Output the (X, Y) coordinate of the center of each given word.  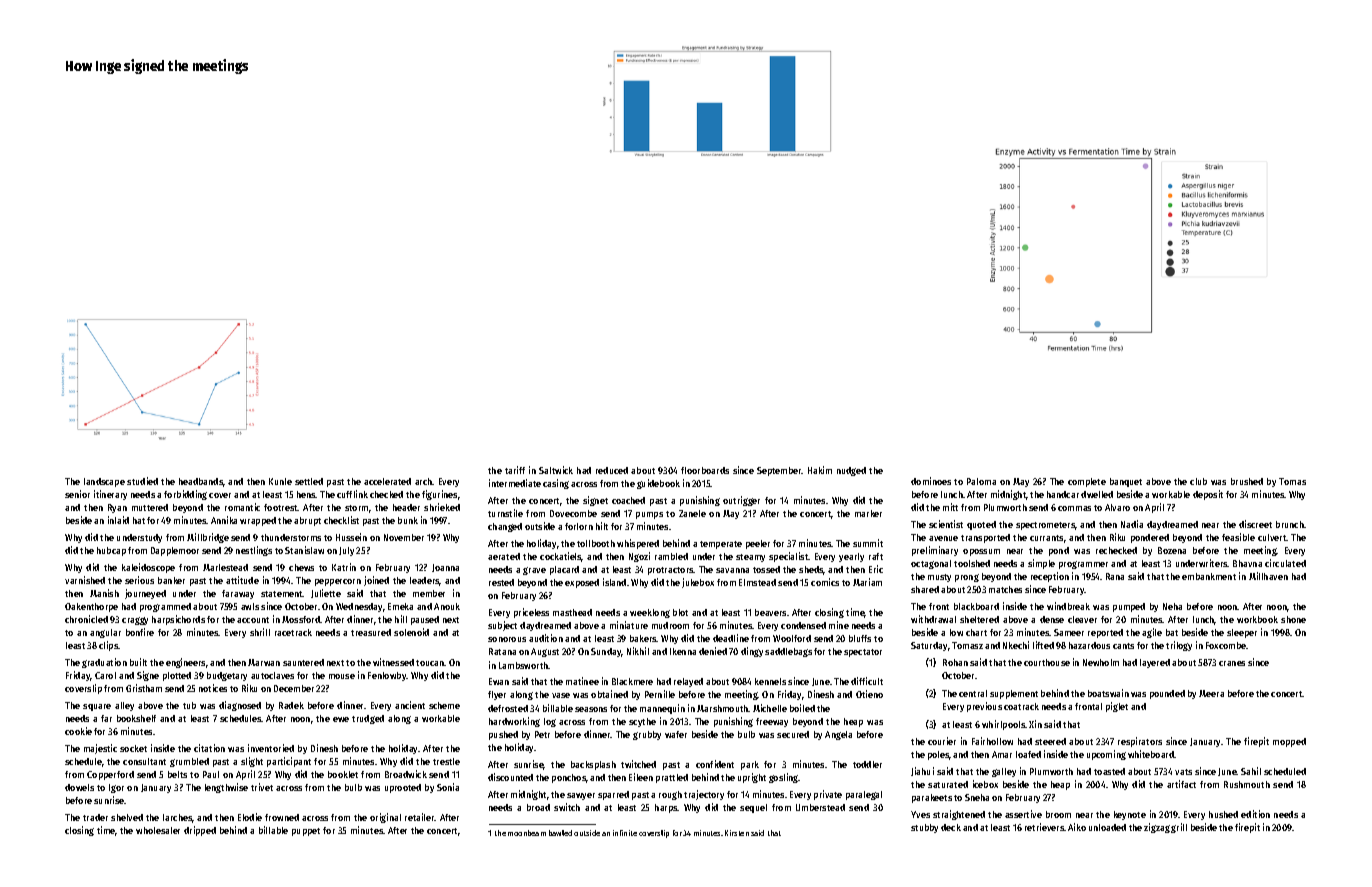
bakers (643, 638)
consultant (144, 761)
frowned (282, 817)
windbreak (1068, 606)
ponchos (569, 778)
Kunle (280, 481)
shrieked (442, 507)
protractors (671, 571)
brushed (1247, 481)
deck (951, 827)
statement (282, 594)
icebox (985, 784)
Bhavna (1247, 563)
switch (567, 807)
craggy (135, 621)
